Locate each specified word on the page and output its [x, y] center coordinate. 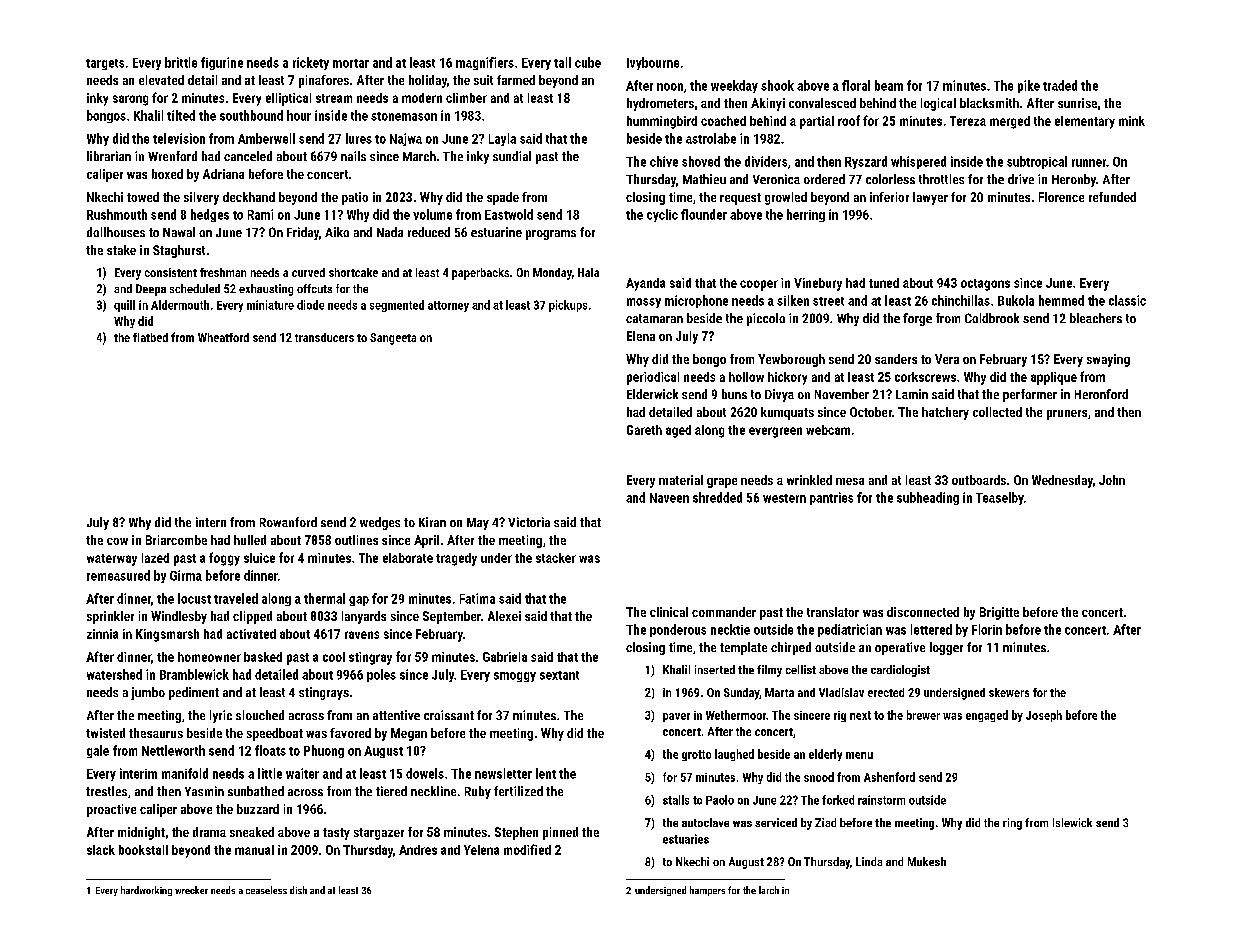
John [1112, 480]
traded [1060, 85]
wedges [380, 523]
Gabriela [505, 657]
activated [251, 634]
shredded [717, 497]
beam [889, 85]
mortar [351, 63]
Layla [502, 139]
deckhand [249, 197]
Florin [987, 629]
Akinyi [768, 104]
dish [298, 890]
